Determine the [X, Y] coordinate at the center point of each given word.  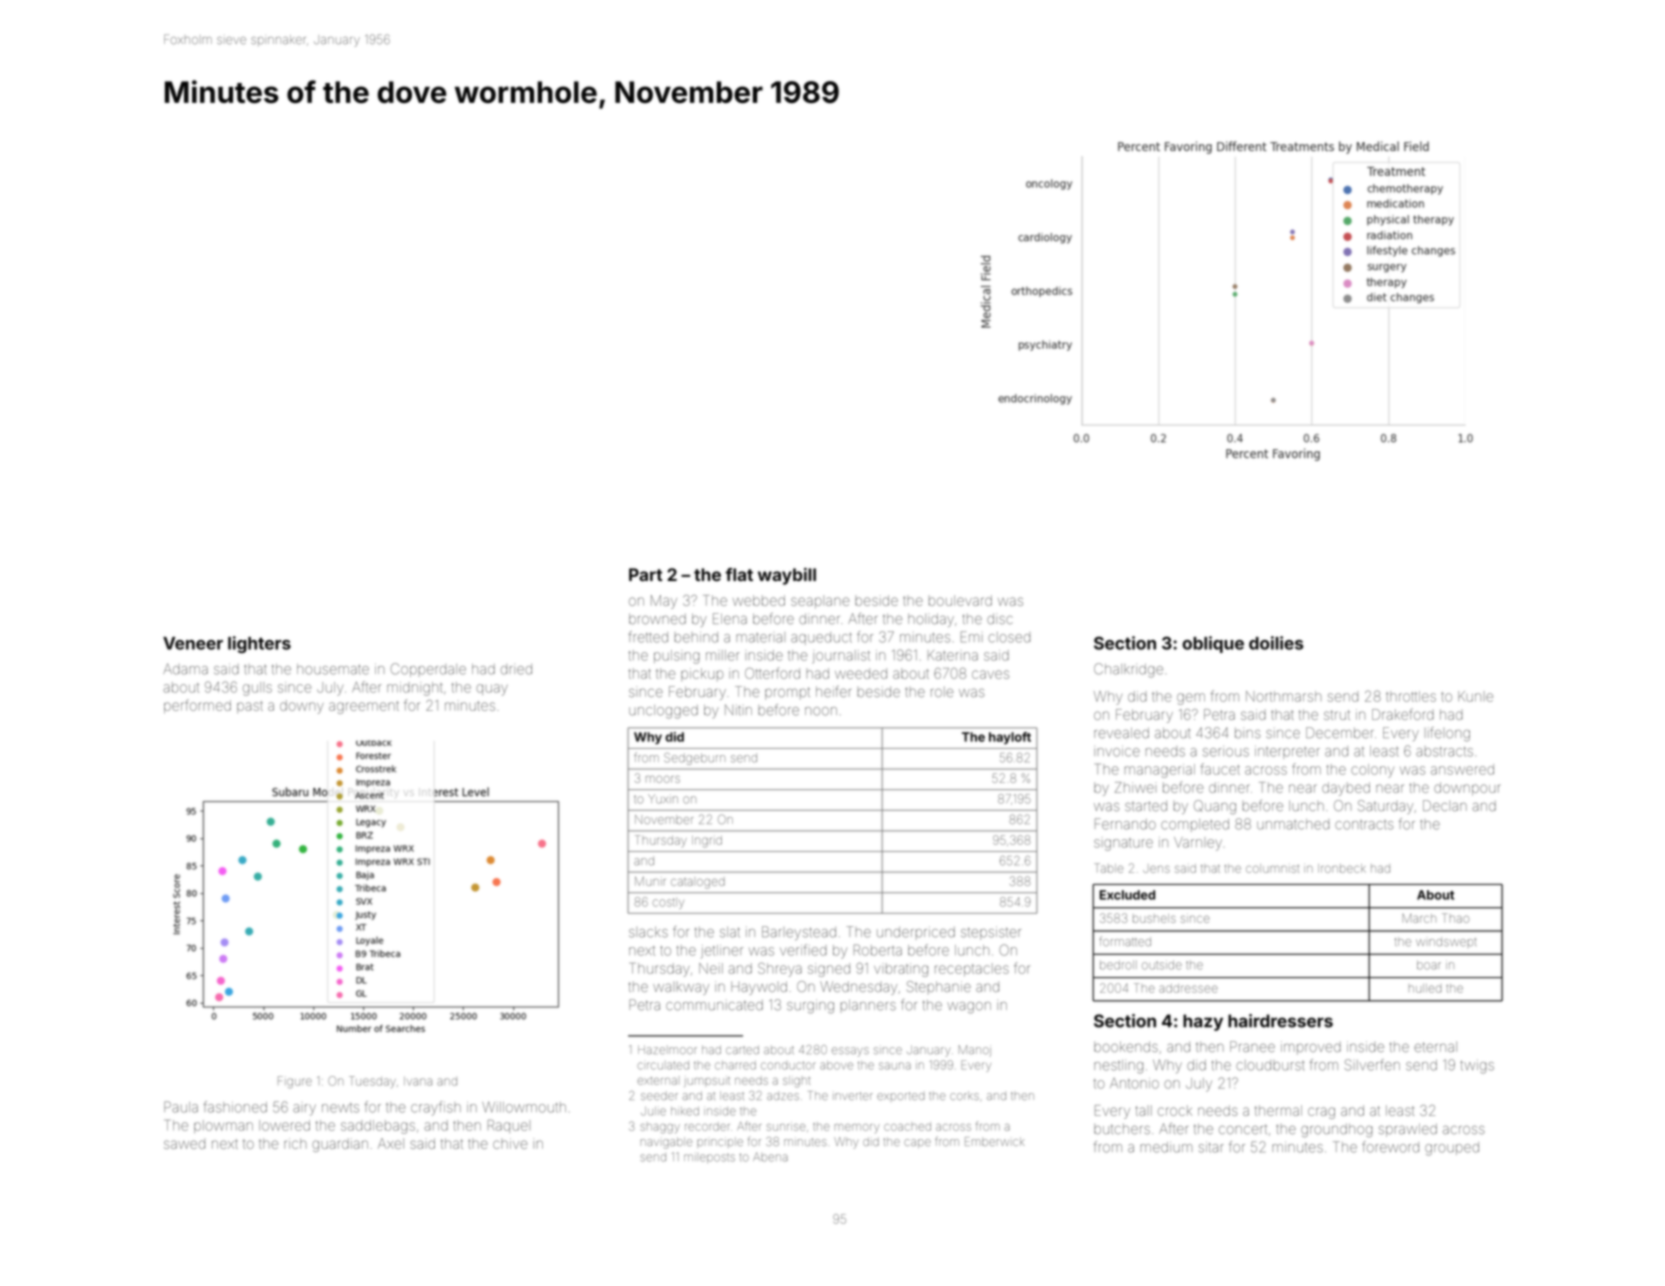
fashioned [235, 1107]
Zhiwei [1134, 787]
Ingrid [707, 841]
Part [645, 574]
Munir [650, 881]
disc [999, 619]
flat [739, 574]
